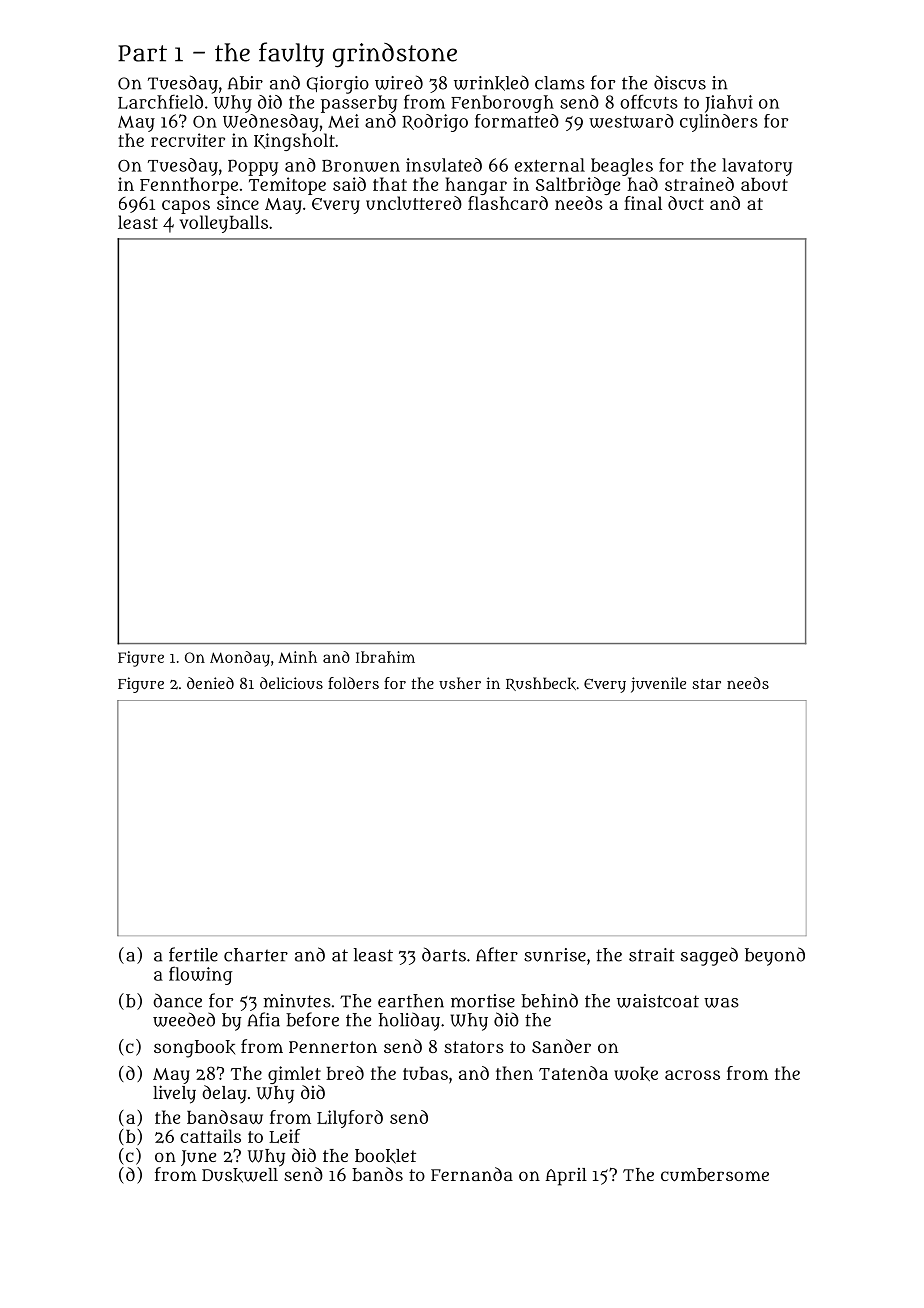 The width and height of the page is (924, 1308). What do you see at coordinates (198, 1158) in the page?
I see `June` at bounding box center [198, 1158].
